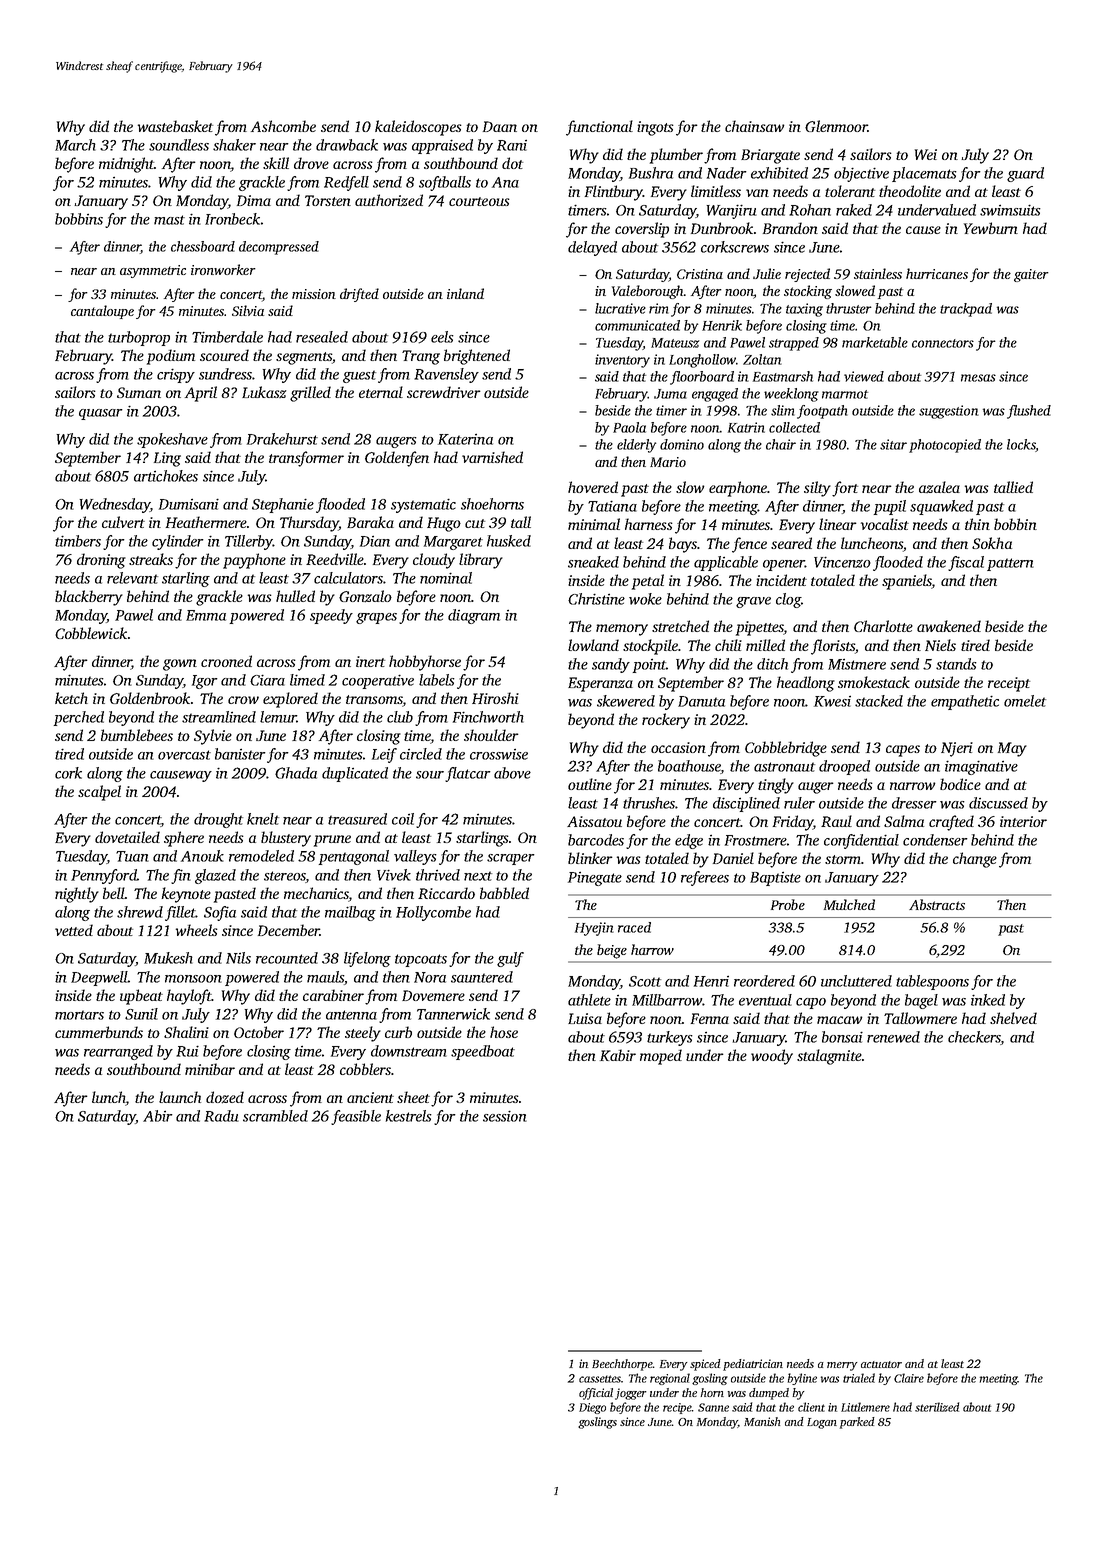 This screenshot has width=1106, height=1564. Describe the element at coordinates (221, 1116) in the screenshot. I see `Radu` at that location.
